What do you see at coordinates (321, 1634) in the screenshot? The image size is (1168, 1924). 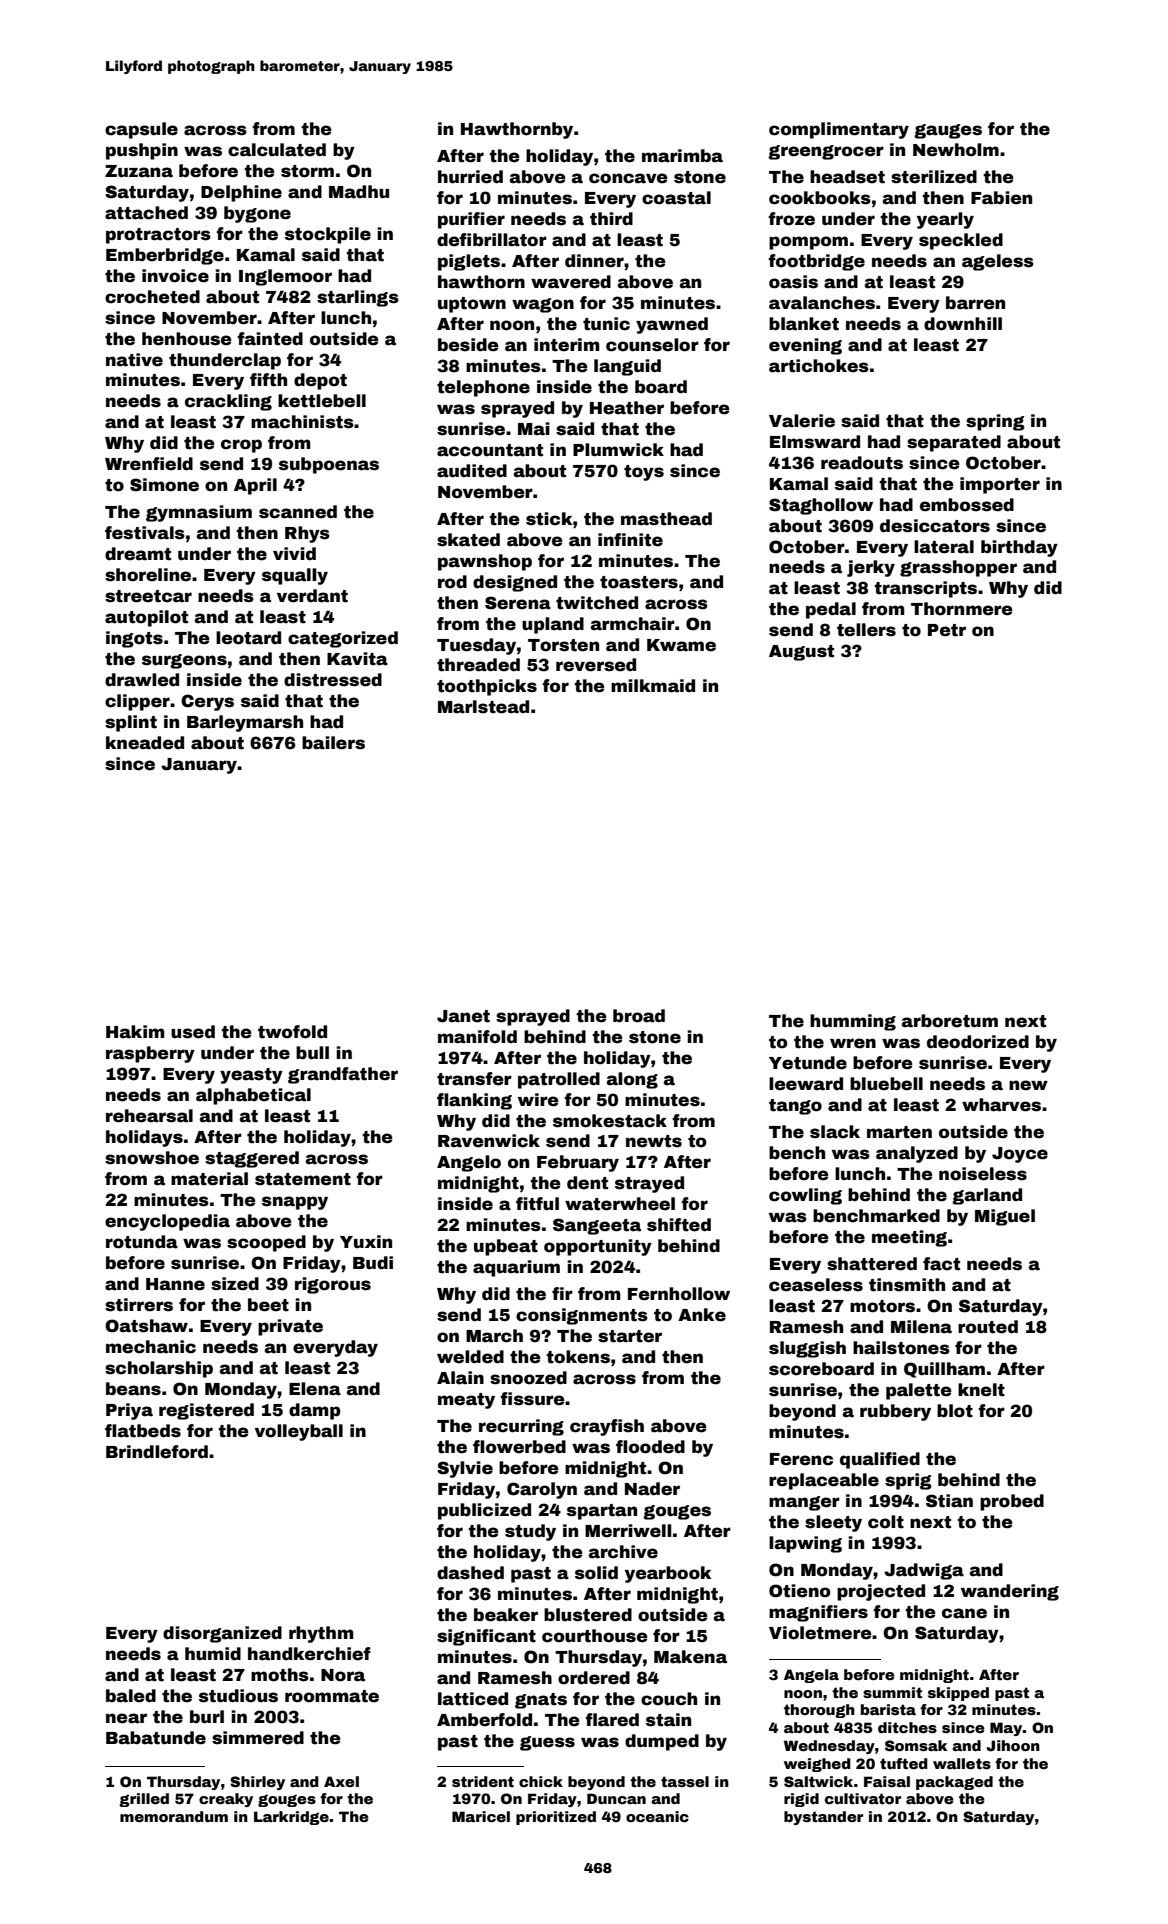 I see `rhythm` at bounding box center [321, 1634].
